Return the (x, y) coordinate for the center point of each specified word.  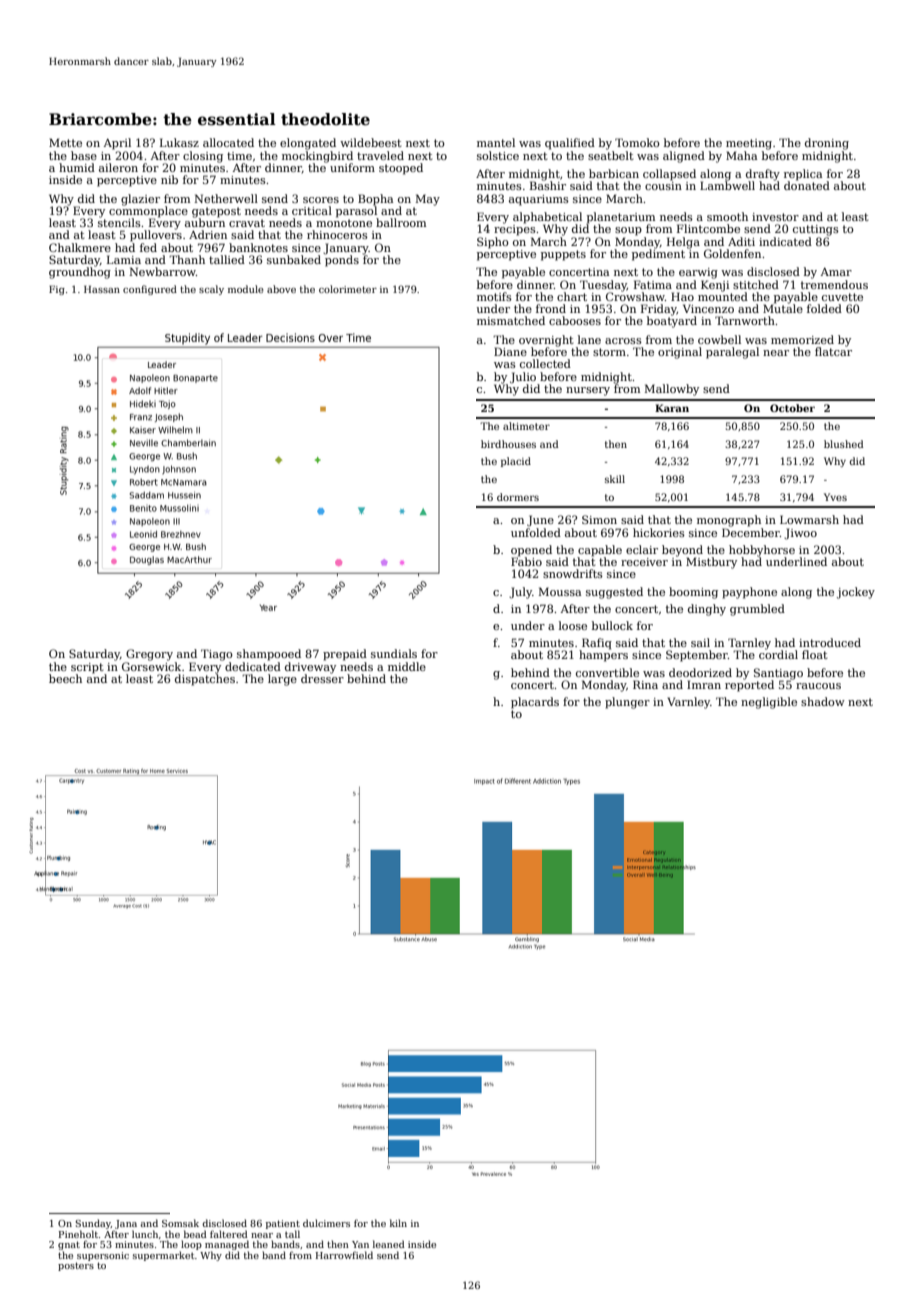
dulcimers (326, 1223)
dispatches (205, 680)
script (87, 668)
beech (65, 678)
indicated (785, 241)
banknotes (258, 247)
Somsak (180, 1223)
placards (535, 703)
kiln (398, 1223)
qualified (570, 144)
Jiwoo (800, 534)
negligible (769, 703)
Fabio (526, 561)
